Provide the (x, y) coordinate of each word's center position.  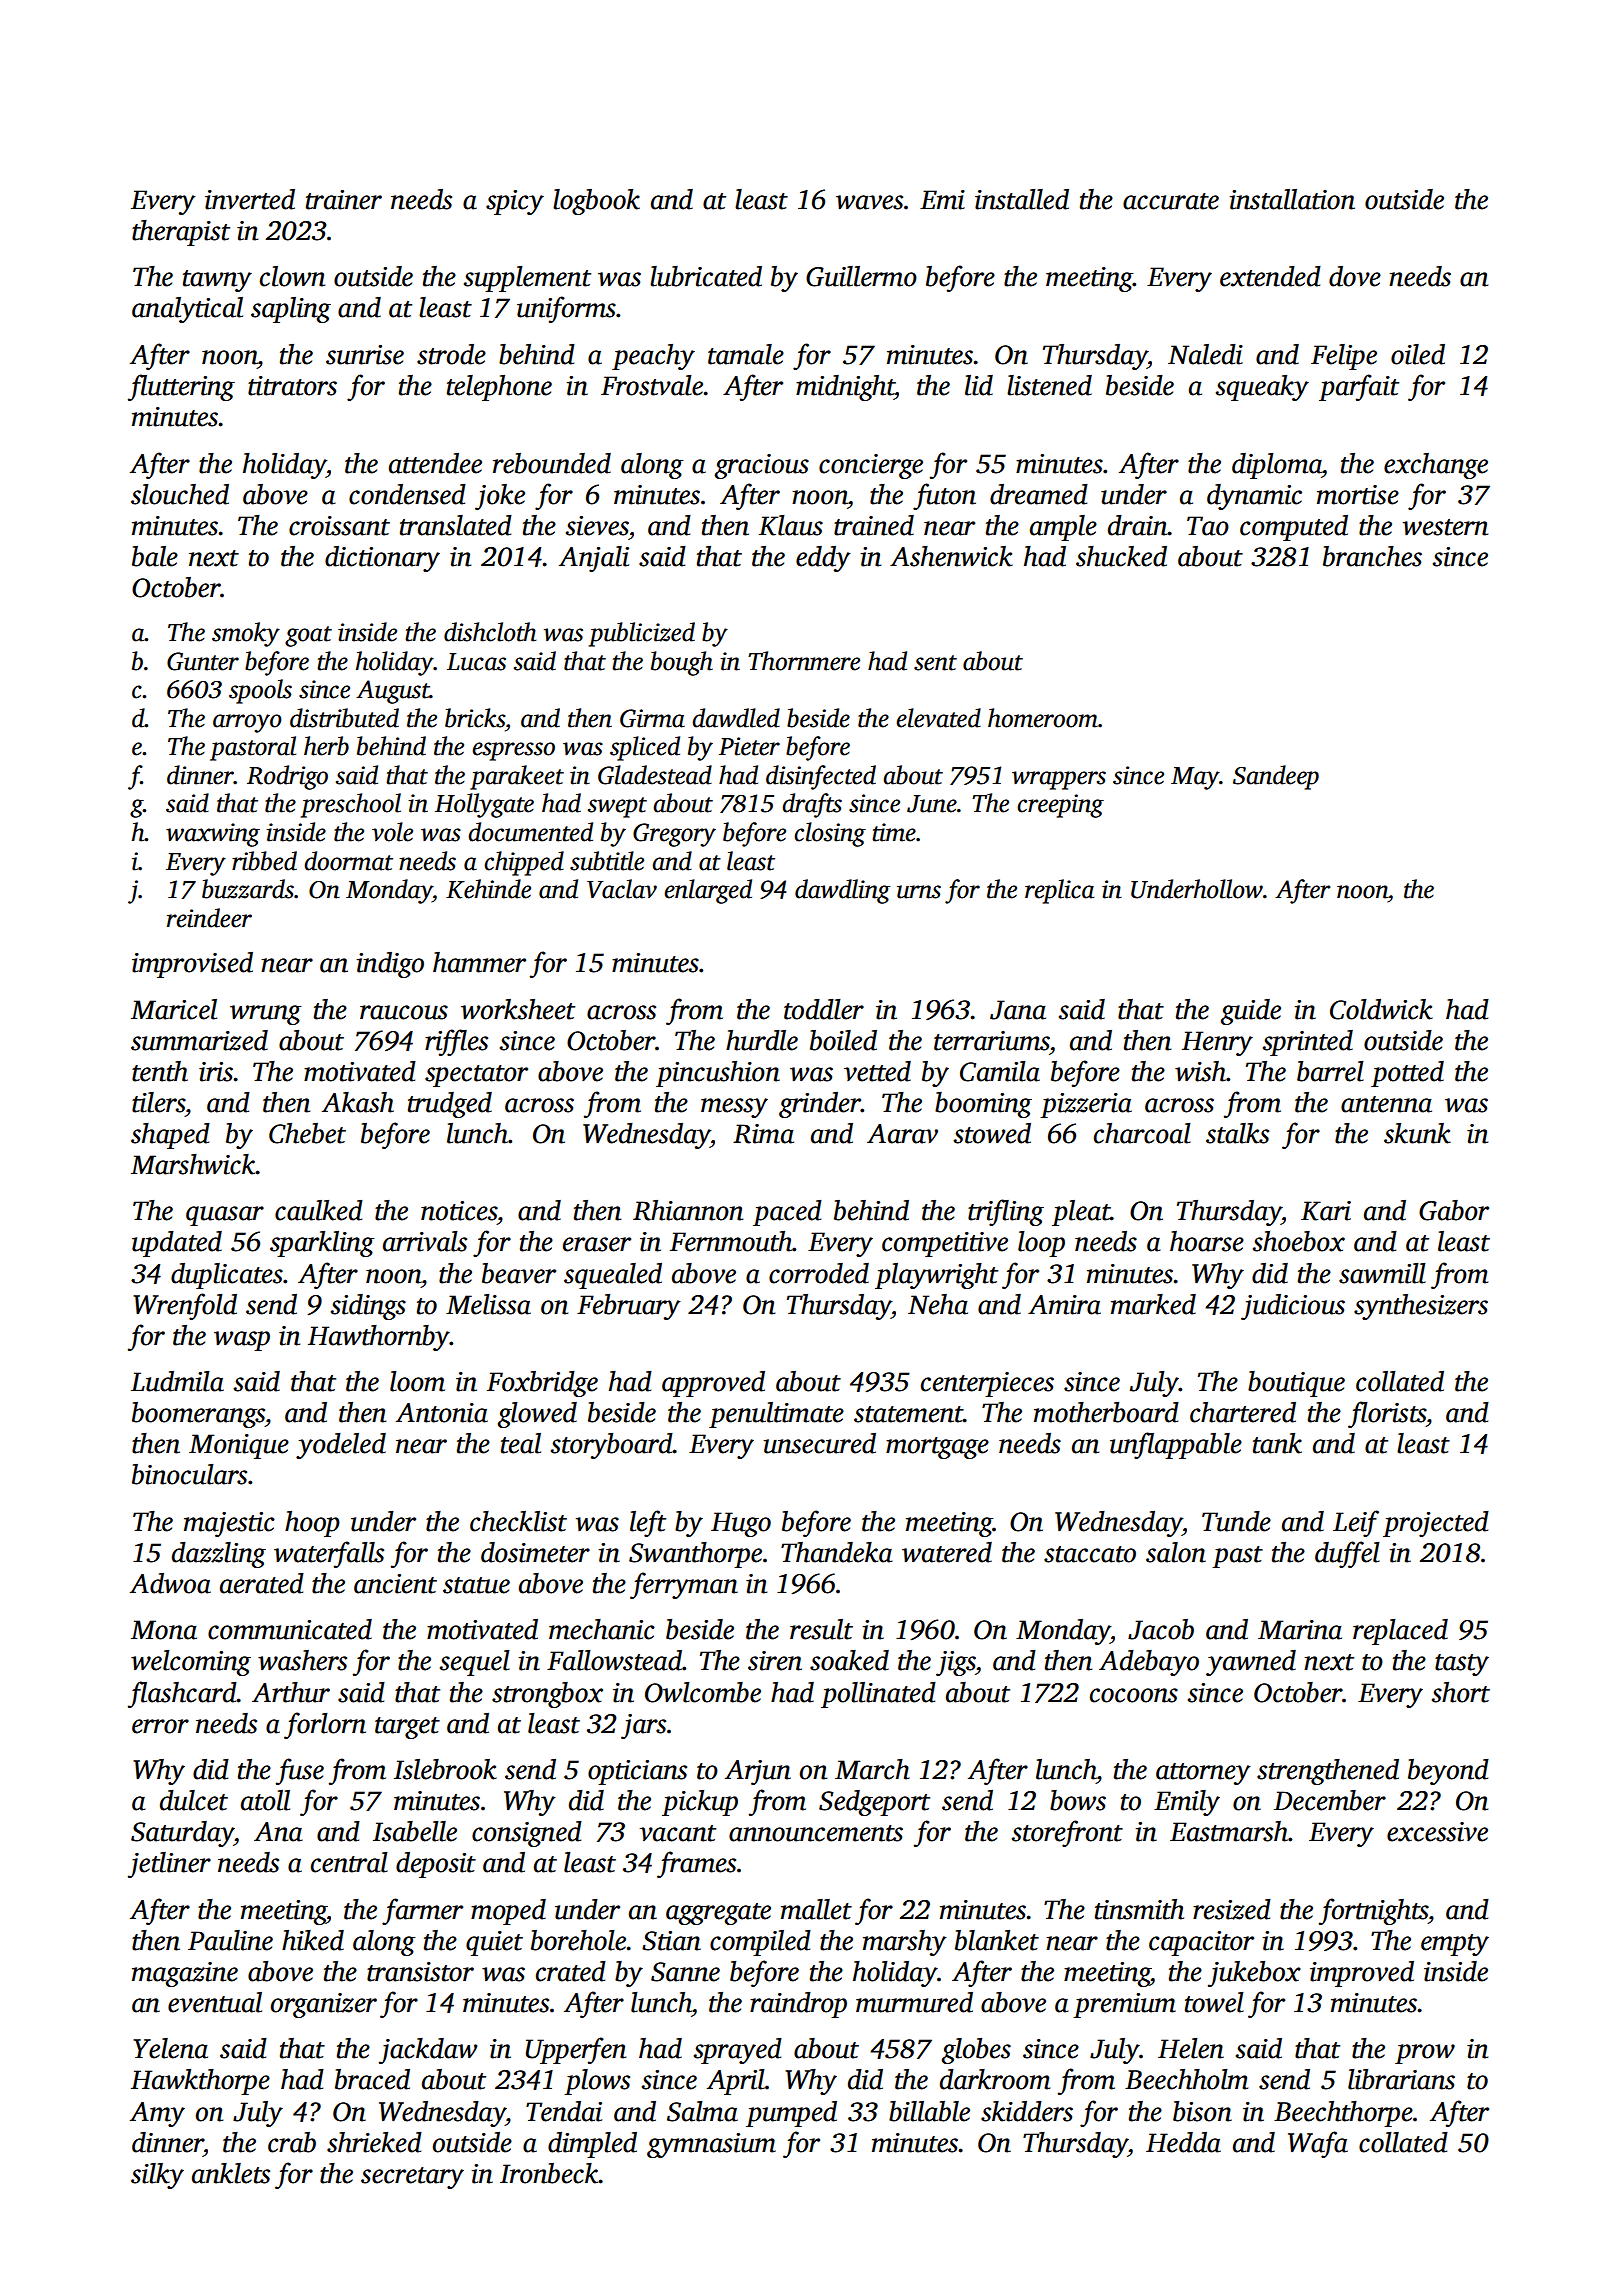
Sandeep (1276, 777)
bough (682, 663)
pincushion (718, 1074)
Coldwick (1381, 1009)
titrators (292, 386)
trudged (450, 1105)
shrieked (374, 2142)
